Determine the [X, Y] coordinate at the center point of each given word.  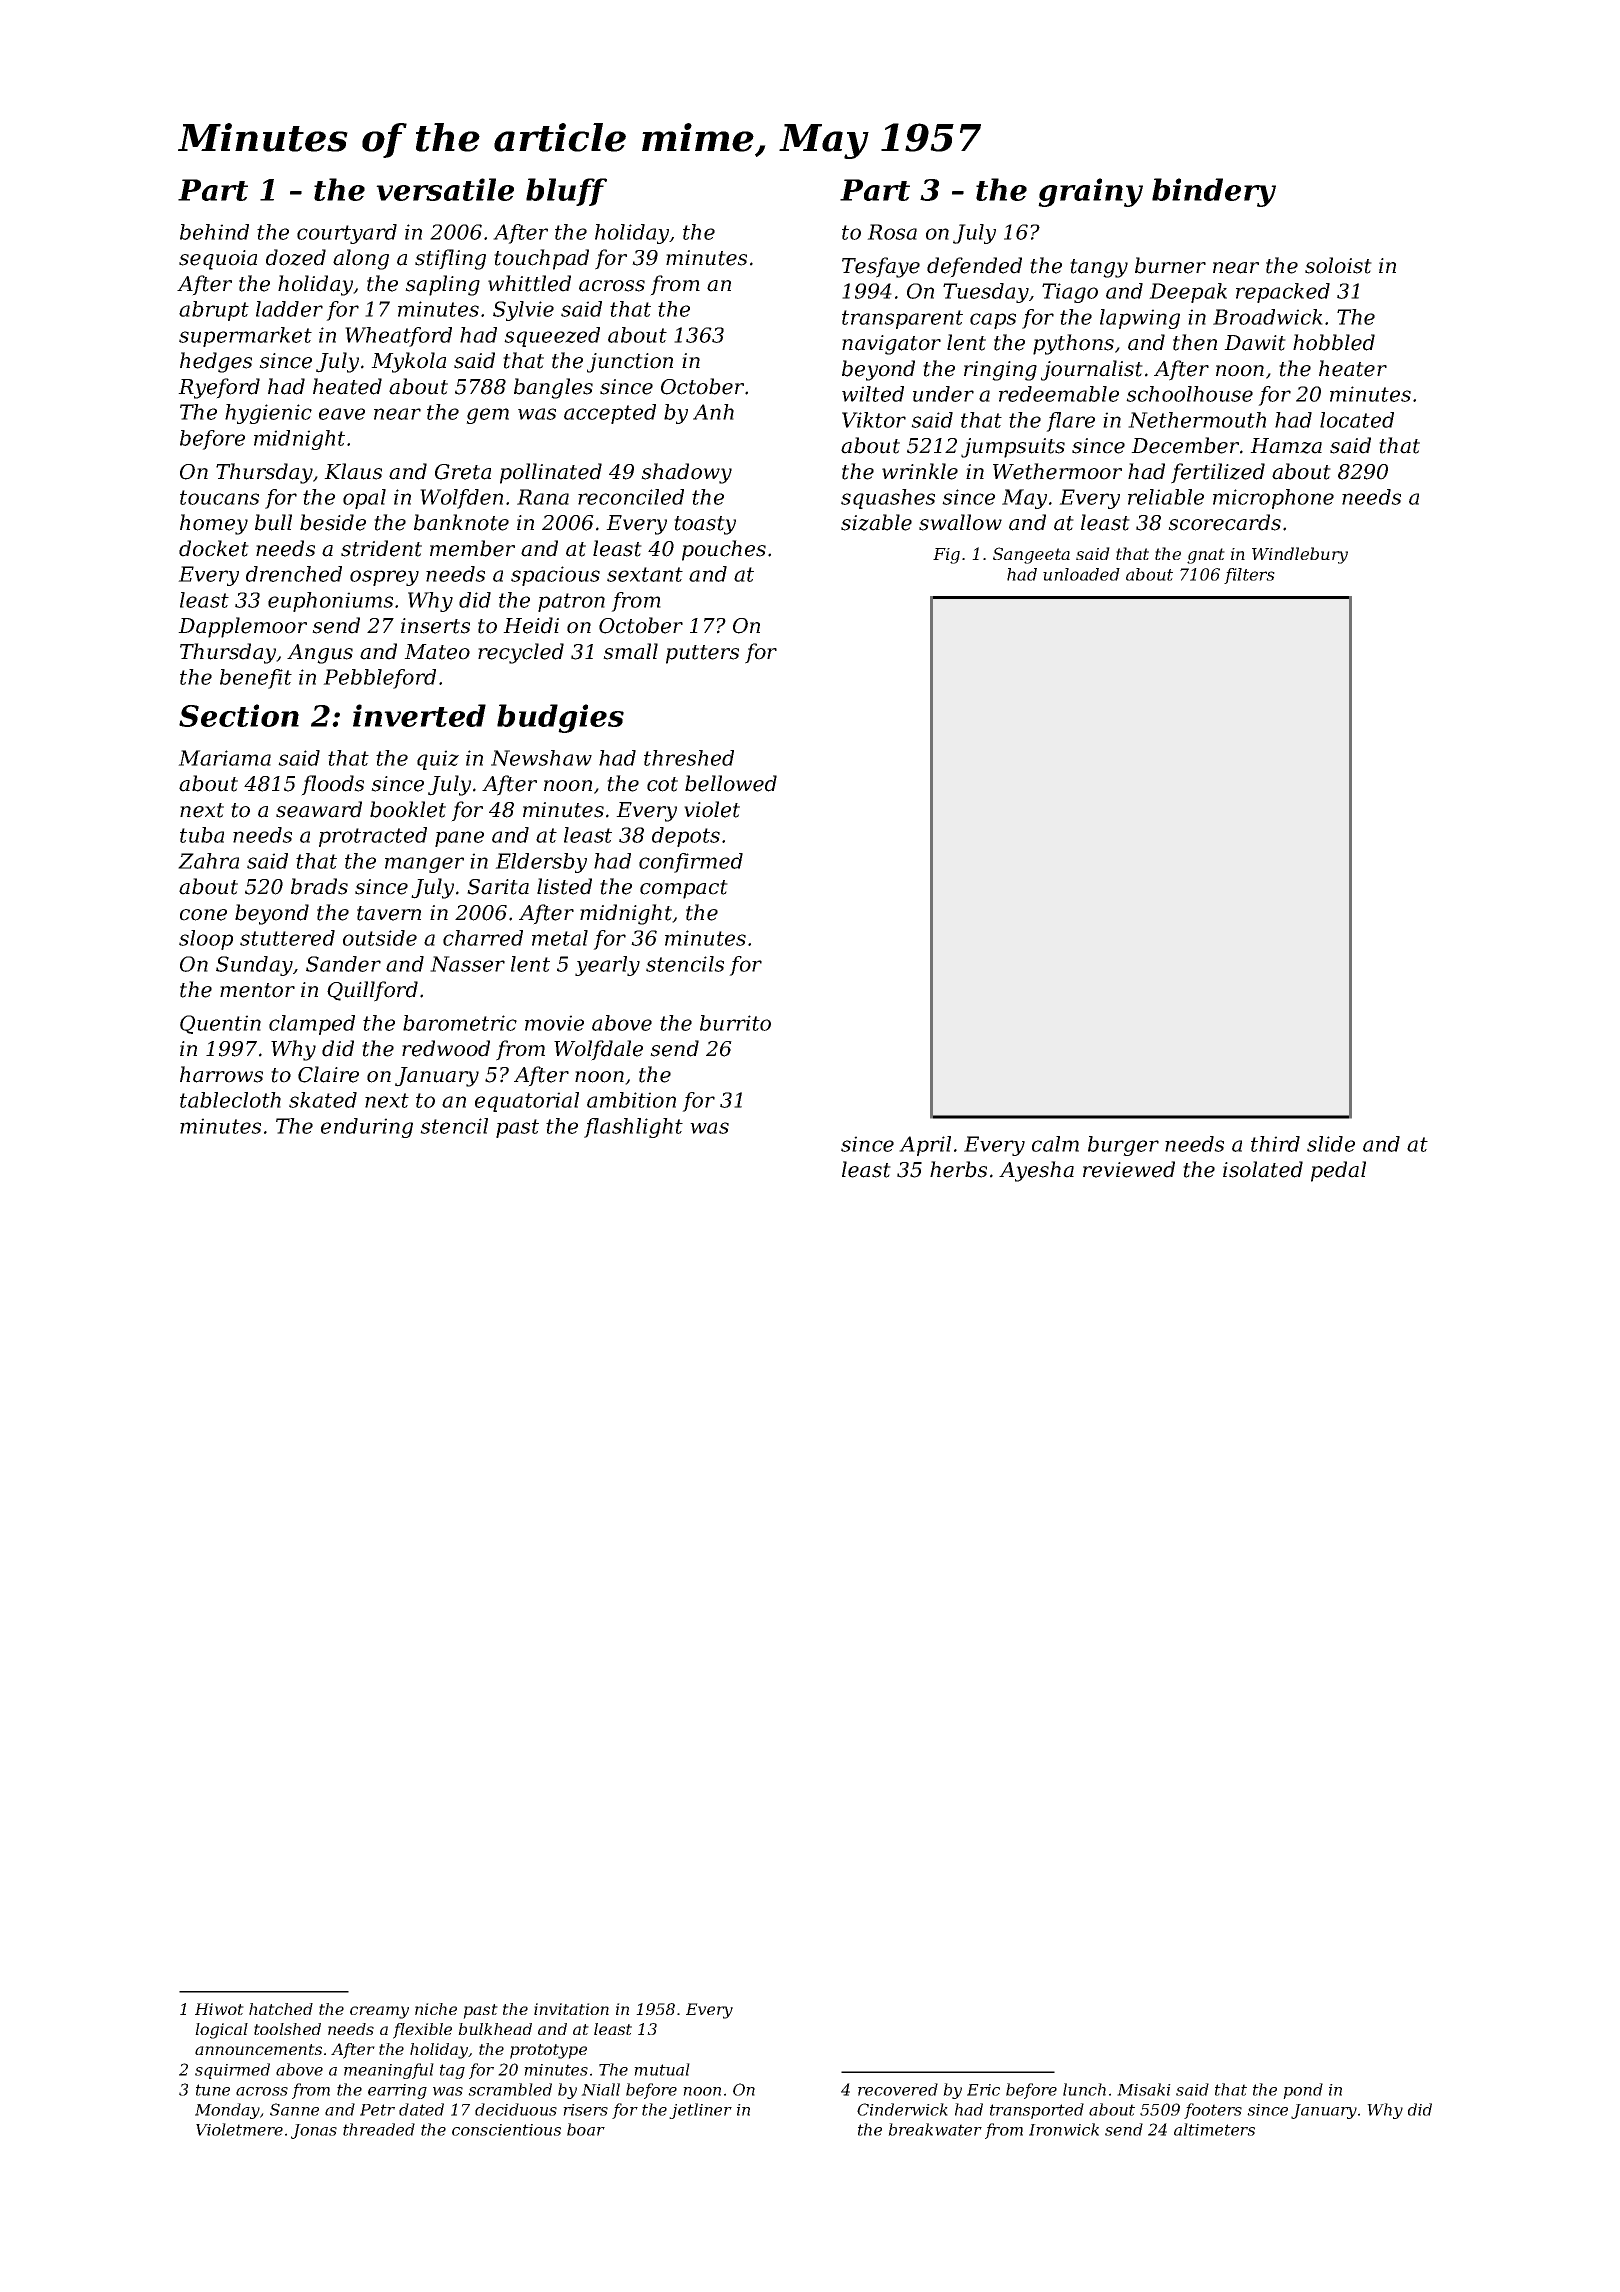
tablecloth [230, 1100]
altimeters [1214, 2129]
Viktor [874, 420]
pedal [1338, 1171]
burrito [735, 1023]
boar [586, 2129]
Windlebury [1300, 555]
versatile [445, 189]
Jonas [314, 2131]
